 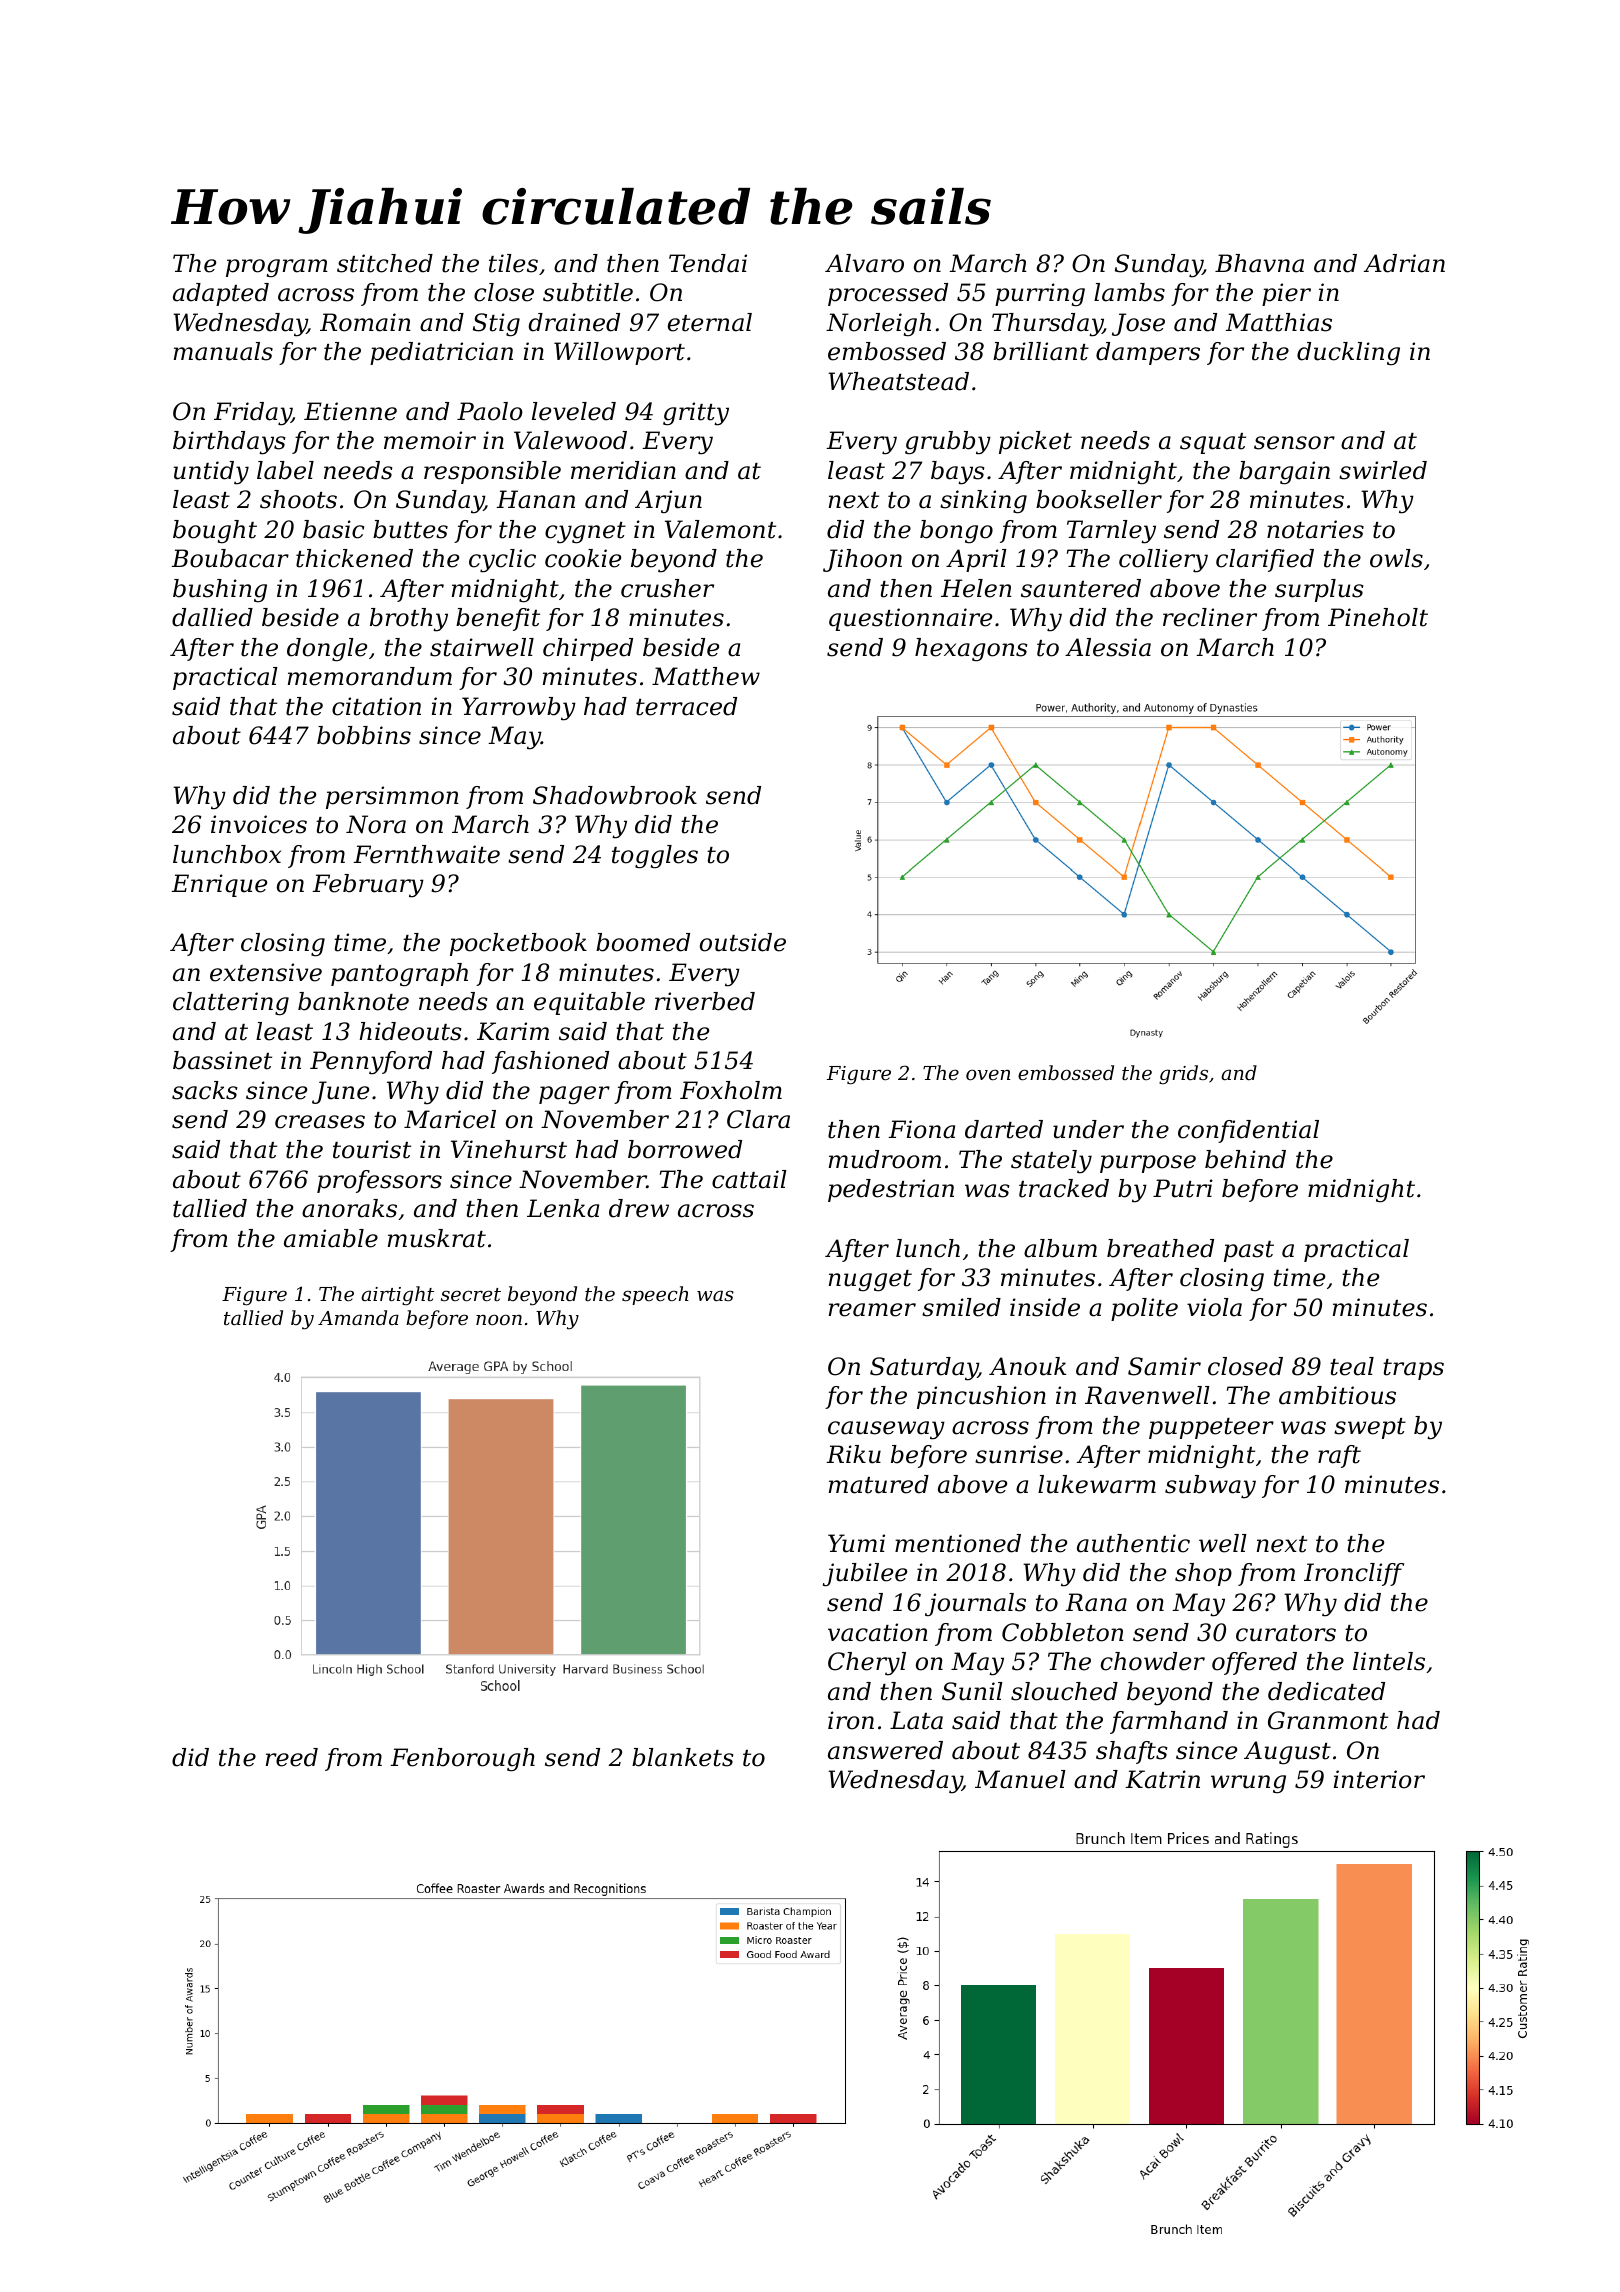 I want to click on Tendai, so click(x=708, y=263).
